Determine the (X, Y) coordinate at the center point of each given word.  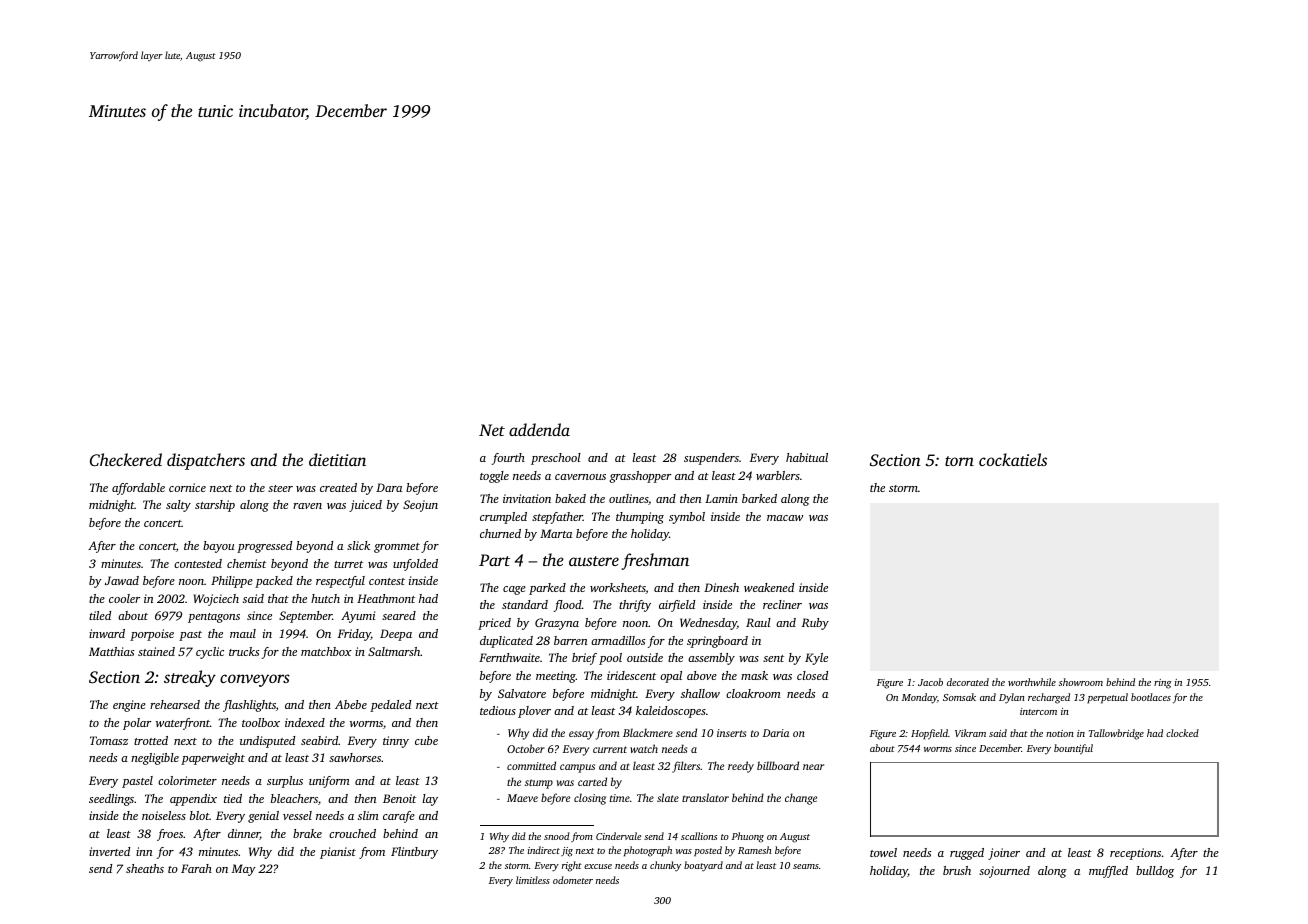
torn (959, 461)
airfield (677, 606)
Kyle (816, 659)
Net (492, 430)
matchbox (326, 651)
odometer (573, 880)
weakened (769, 587)
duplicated (506, 642)
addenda (539, 429)
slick (358, 545)
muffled (1108, 872)
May (244, 870)
